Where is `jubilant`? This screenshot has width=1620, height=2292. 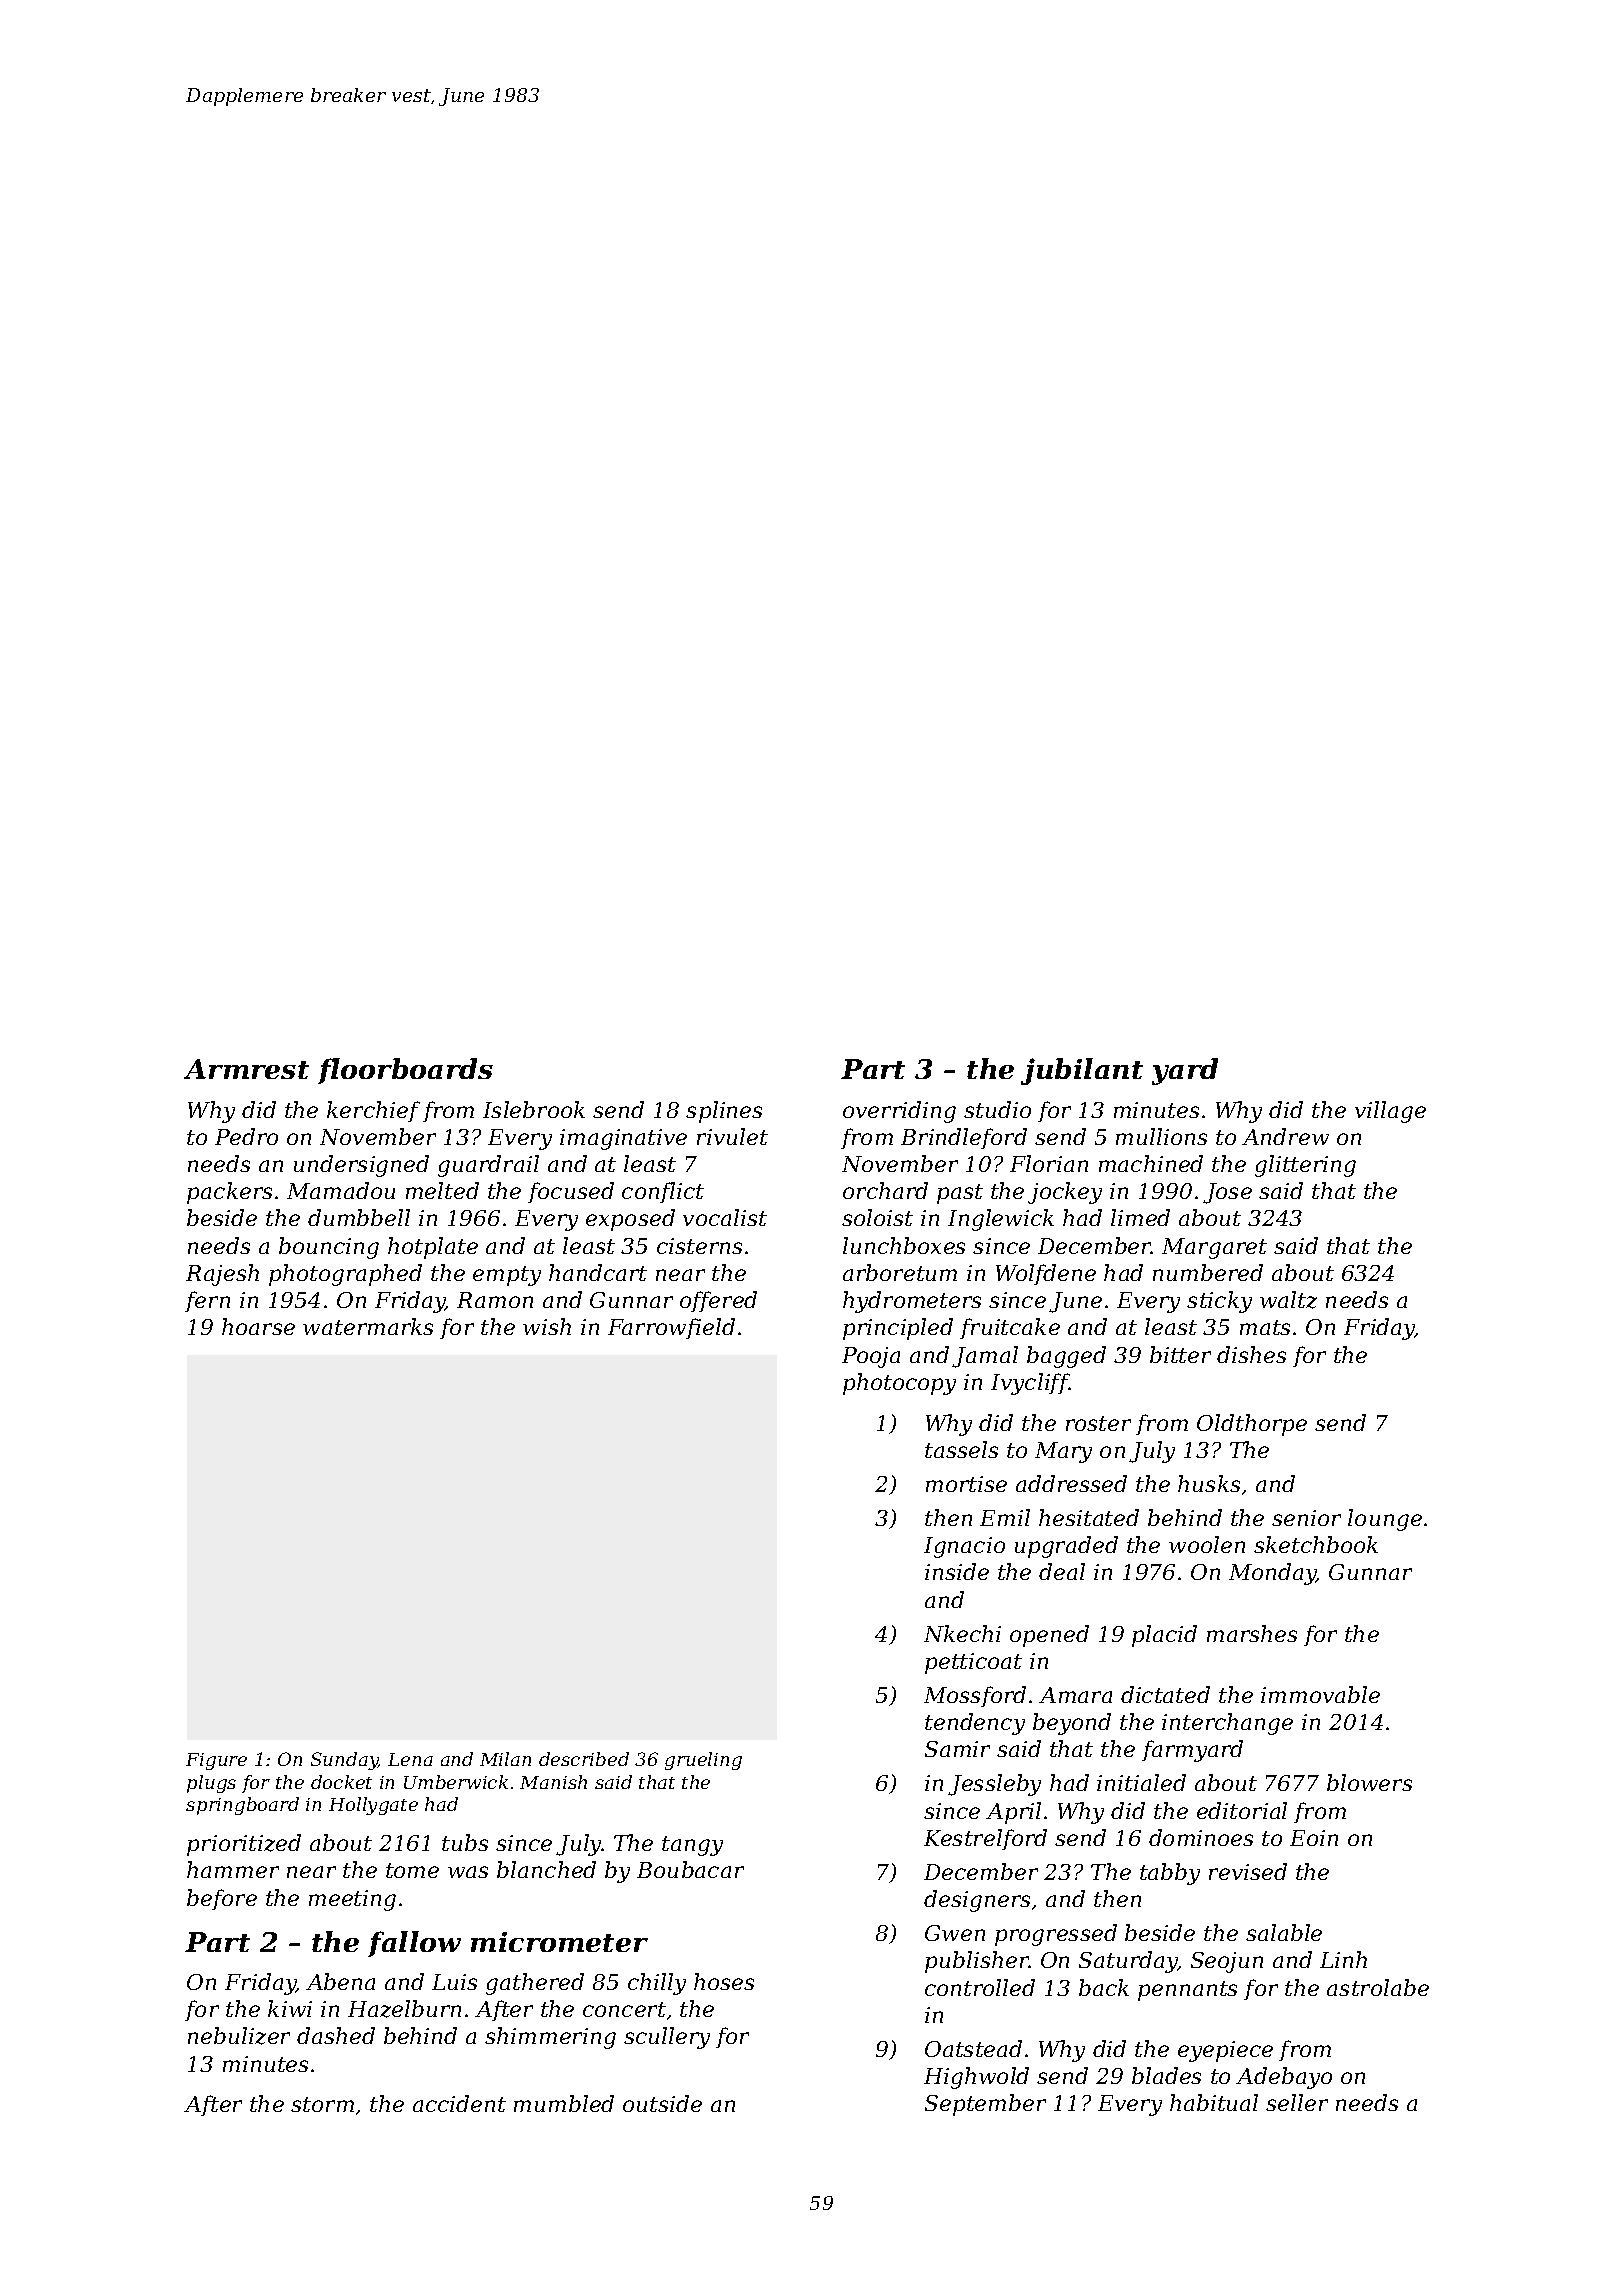 jubilant is located at coordinates (1082, 1071).
